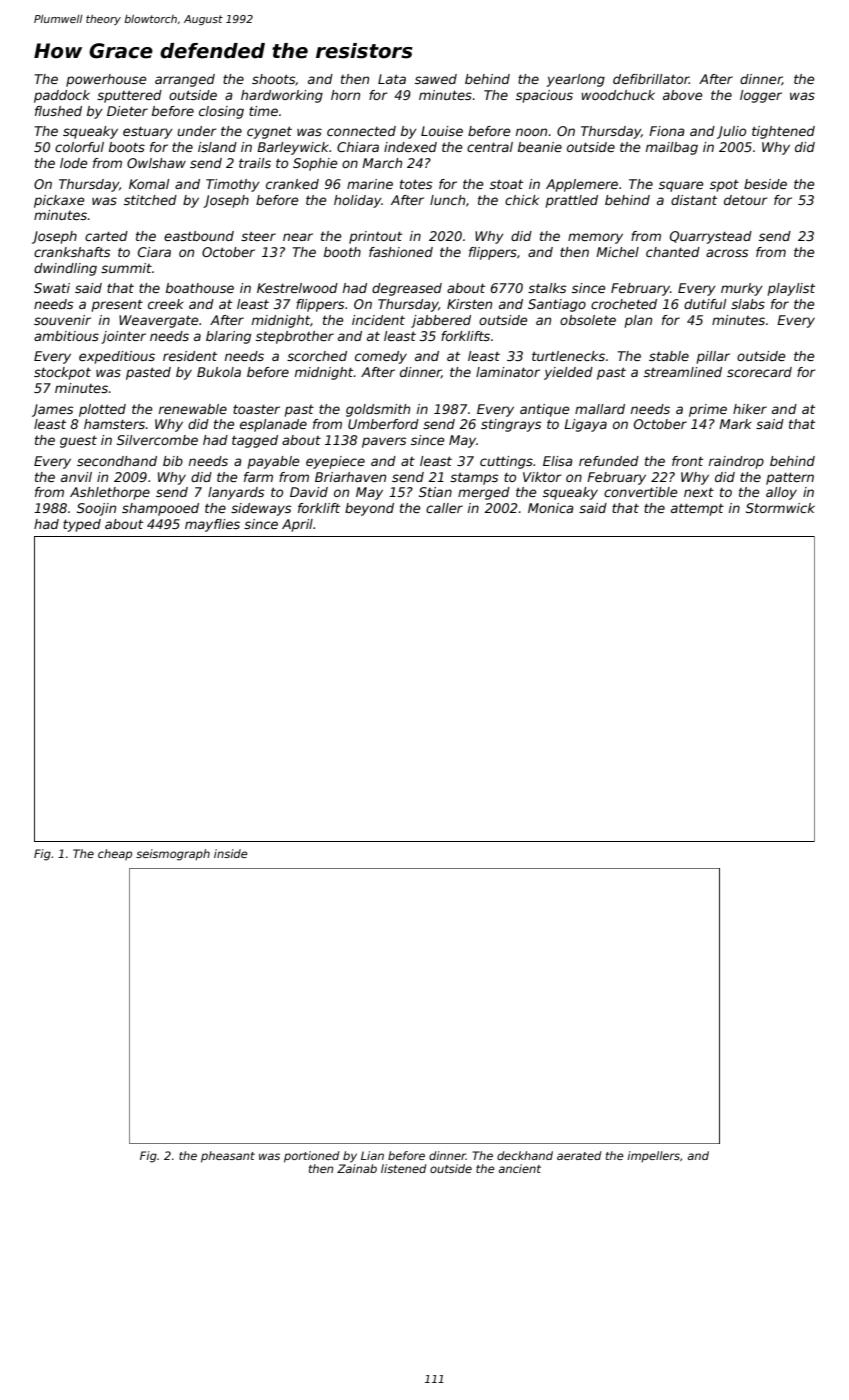  What do you see at coordinates (173, 855) in the document?
I see `seismograph` at bounding box center [173, 855].
